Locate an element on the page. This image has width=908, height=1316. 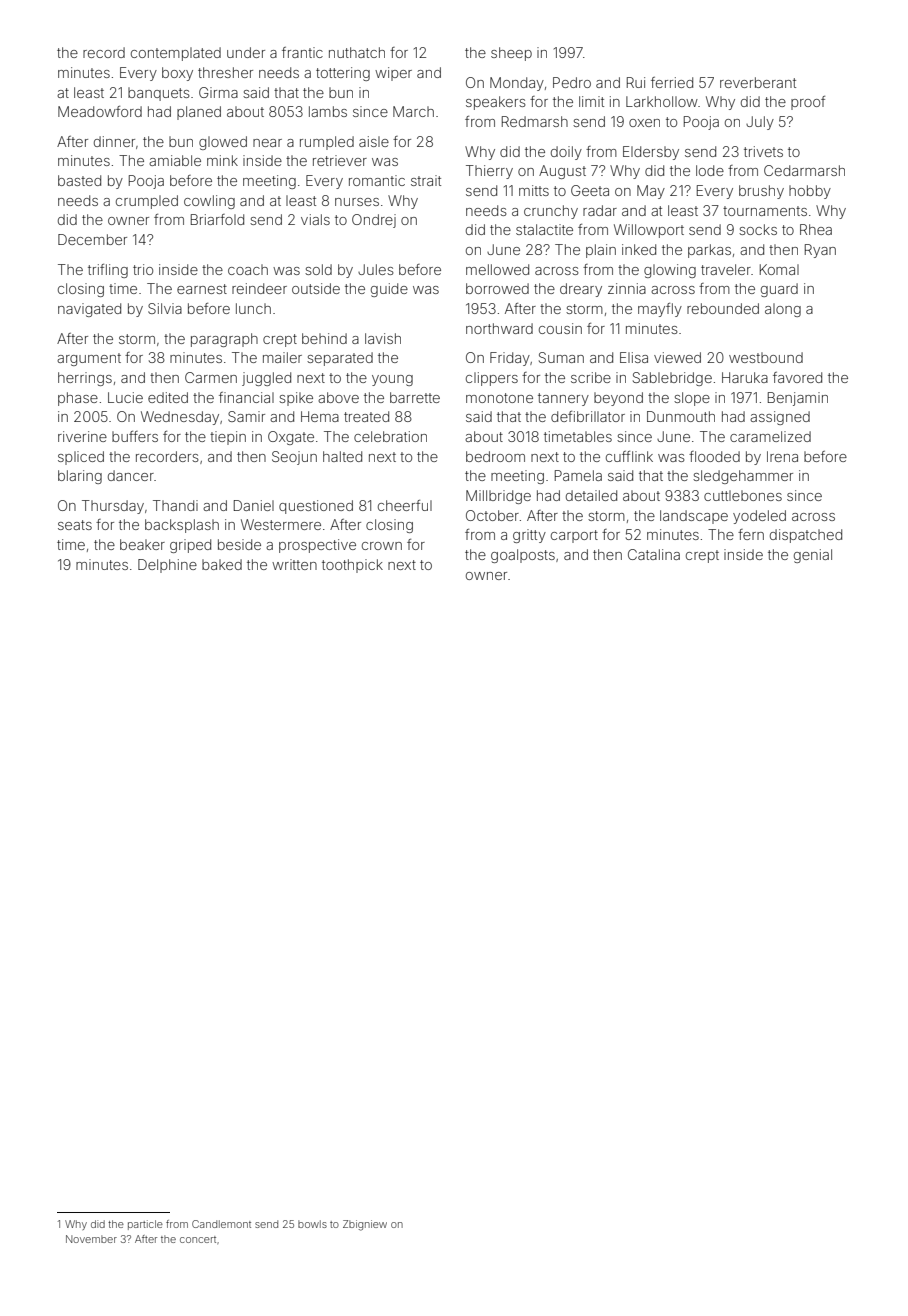
coach is located at coordinates (248, 269).
